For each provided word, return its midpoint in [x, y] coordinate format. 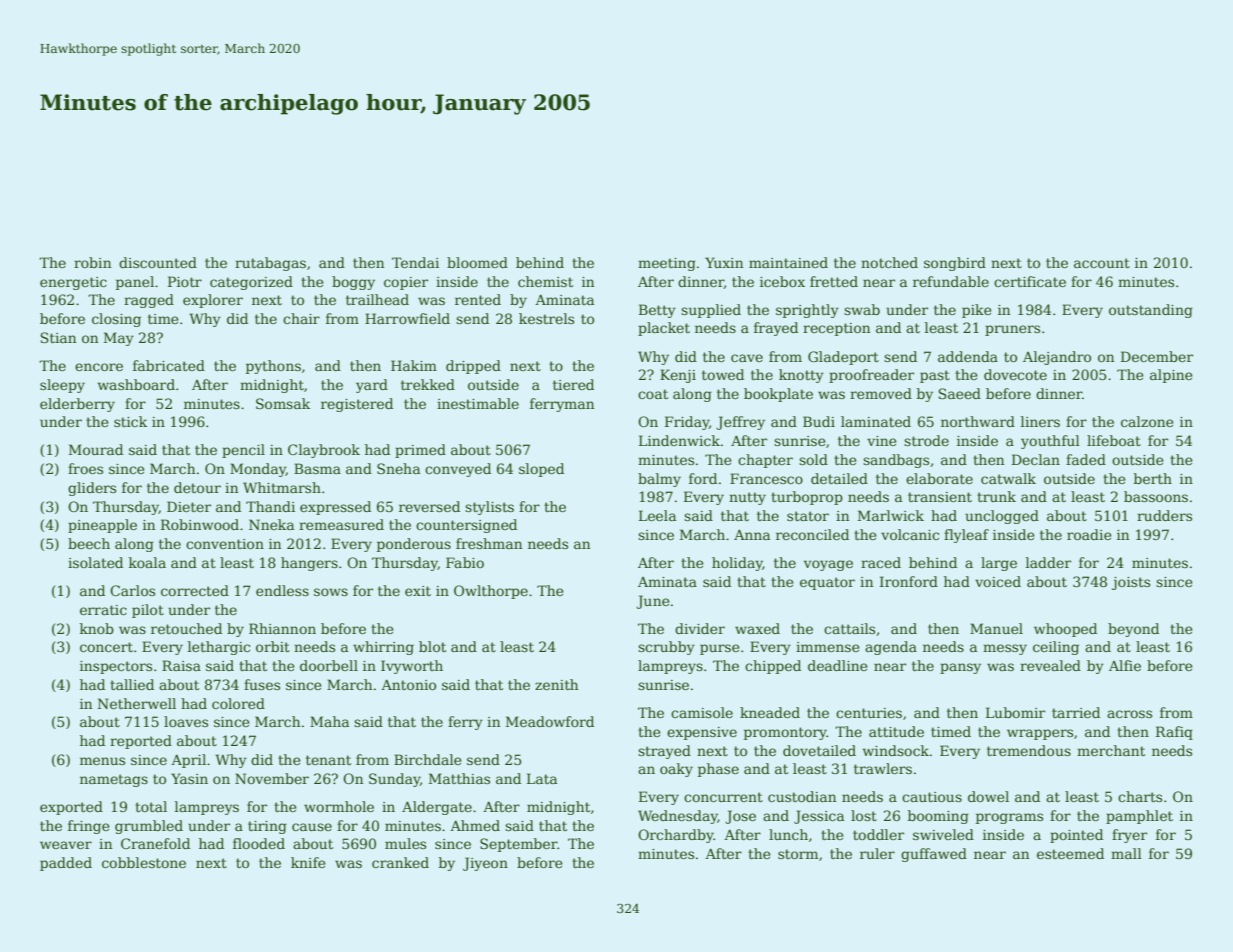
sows [331, 592]
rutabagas [270, 264]
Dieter [189, 506]
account [1102, 263]
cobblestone [144, 862]
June [653, 602]
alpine [1171, 376]
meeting [667, 264]
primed [420, 451]
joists [1131, 583]
